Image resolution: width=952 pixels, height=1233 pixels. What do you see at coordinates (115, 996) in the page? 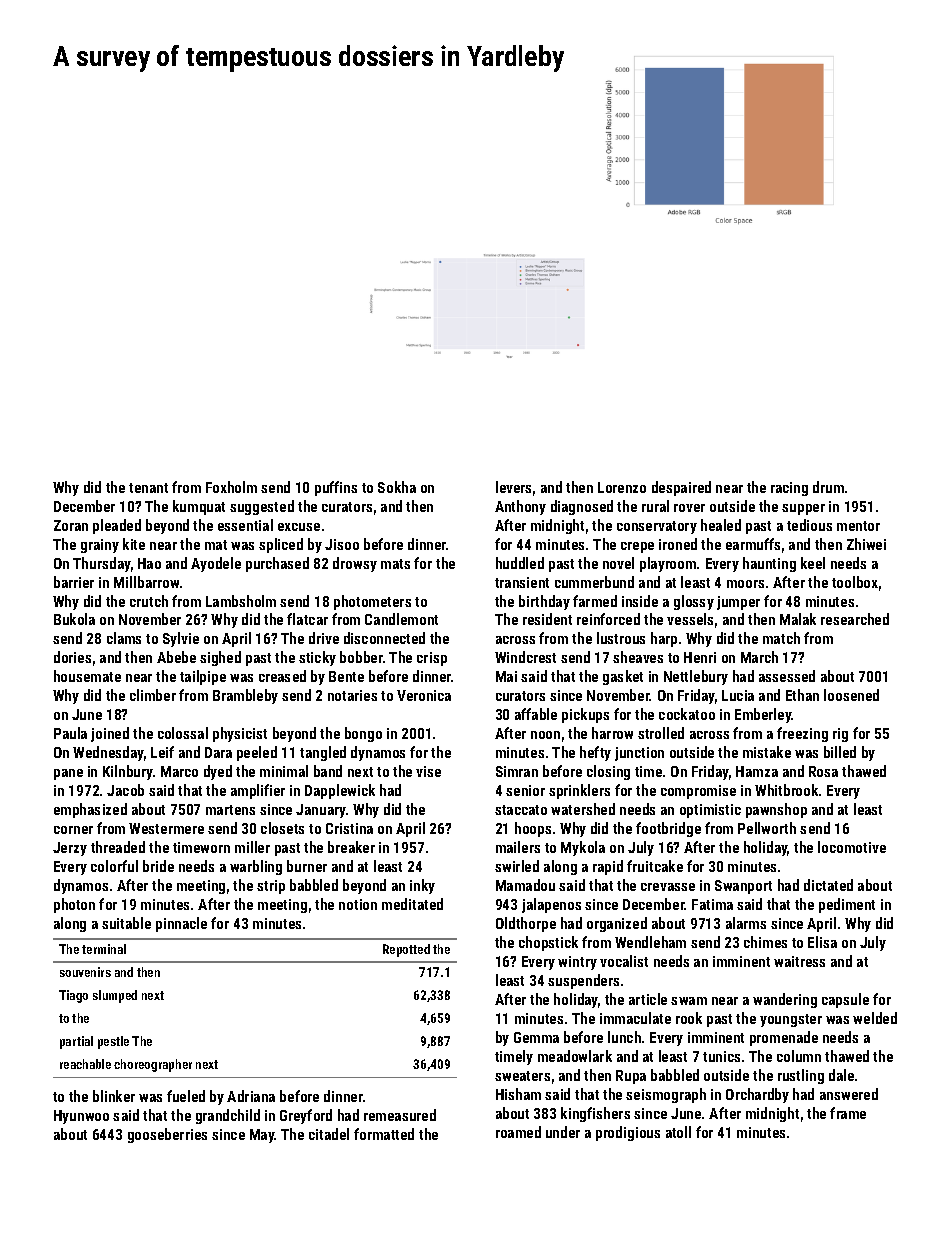
I see `slumped` at bounding box center [115, 996].
